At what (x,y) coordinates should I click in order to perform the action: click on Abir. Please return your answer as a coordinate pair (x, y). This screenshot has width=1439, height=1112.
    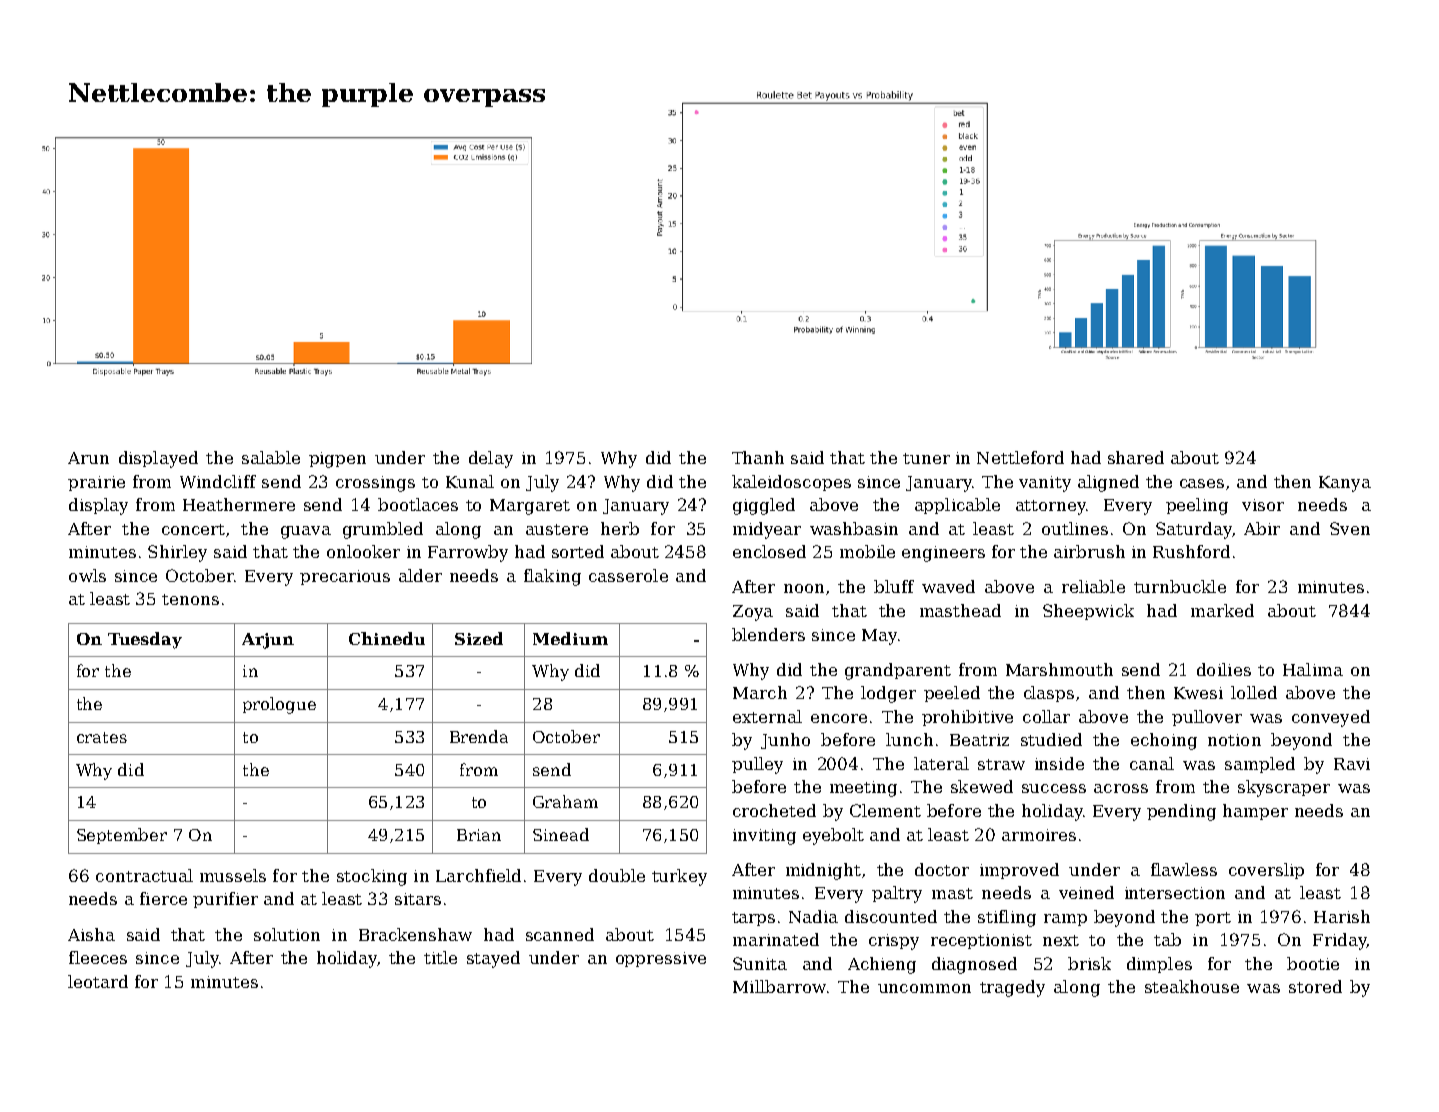
    Looking at the image, I should click on (1262, 528).
